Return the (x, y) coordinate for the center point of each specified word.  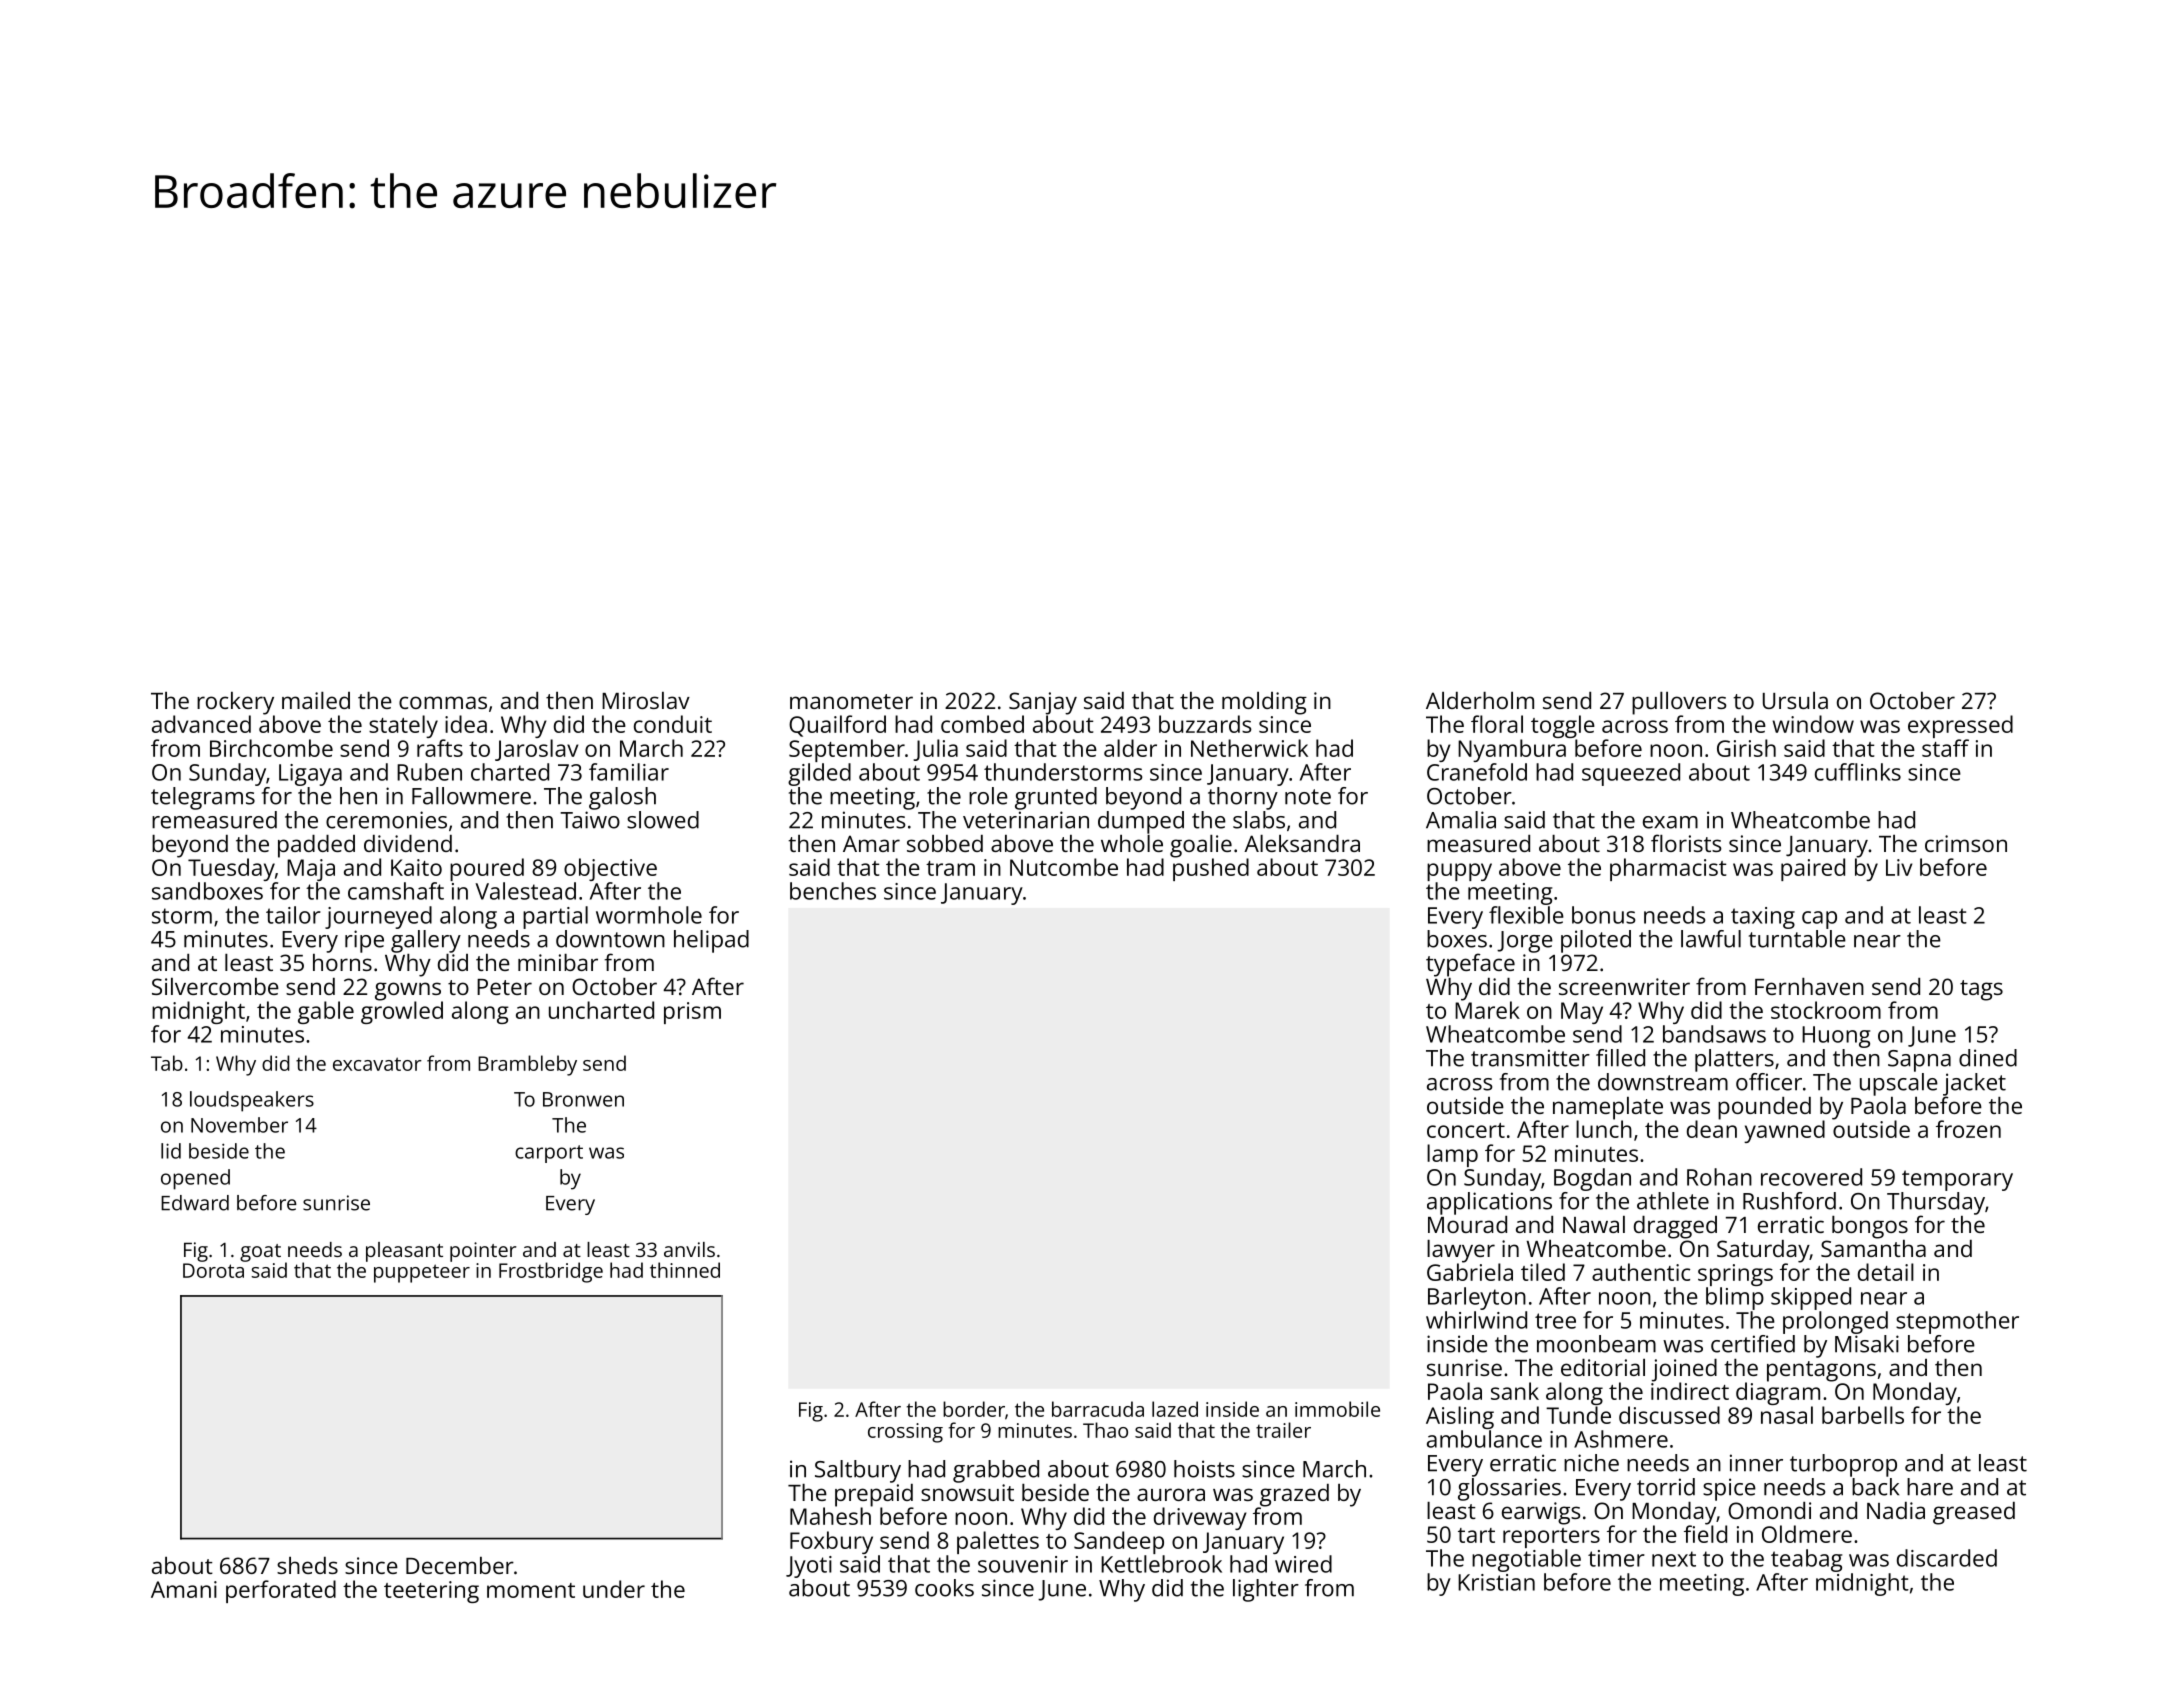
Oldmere (1807, 1534)
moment (531, 1590)
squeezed (1631, 774)
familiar (629, 772)
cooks (944, 1588)
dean (1712, 1129)
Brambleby (527, 1065)
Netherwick (1249, 748)
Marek (1487, 1010)
